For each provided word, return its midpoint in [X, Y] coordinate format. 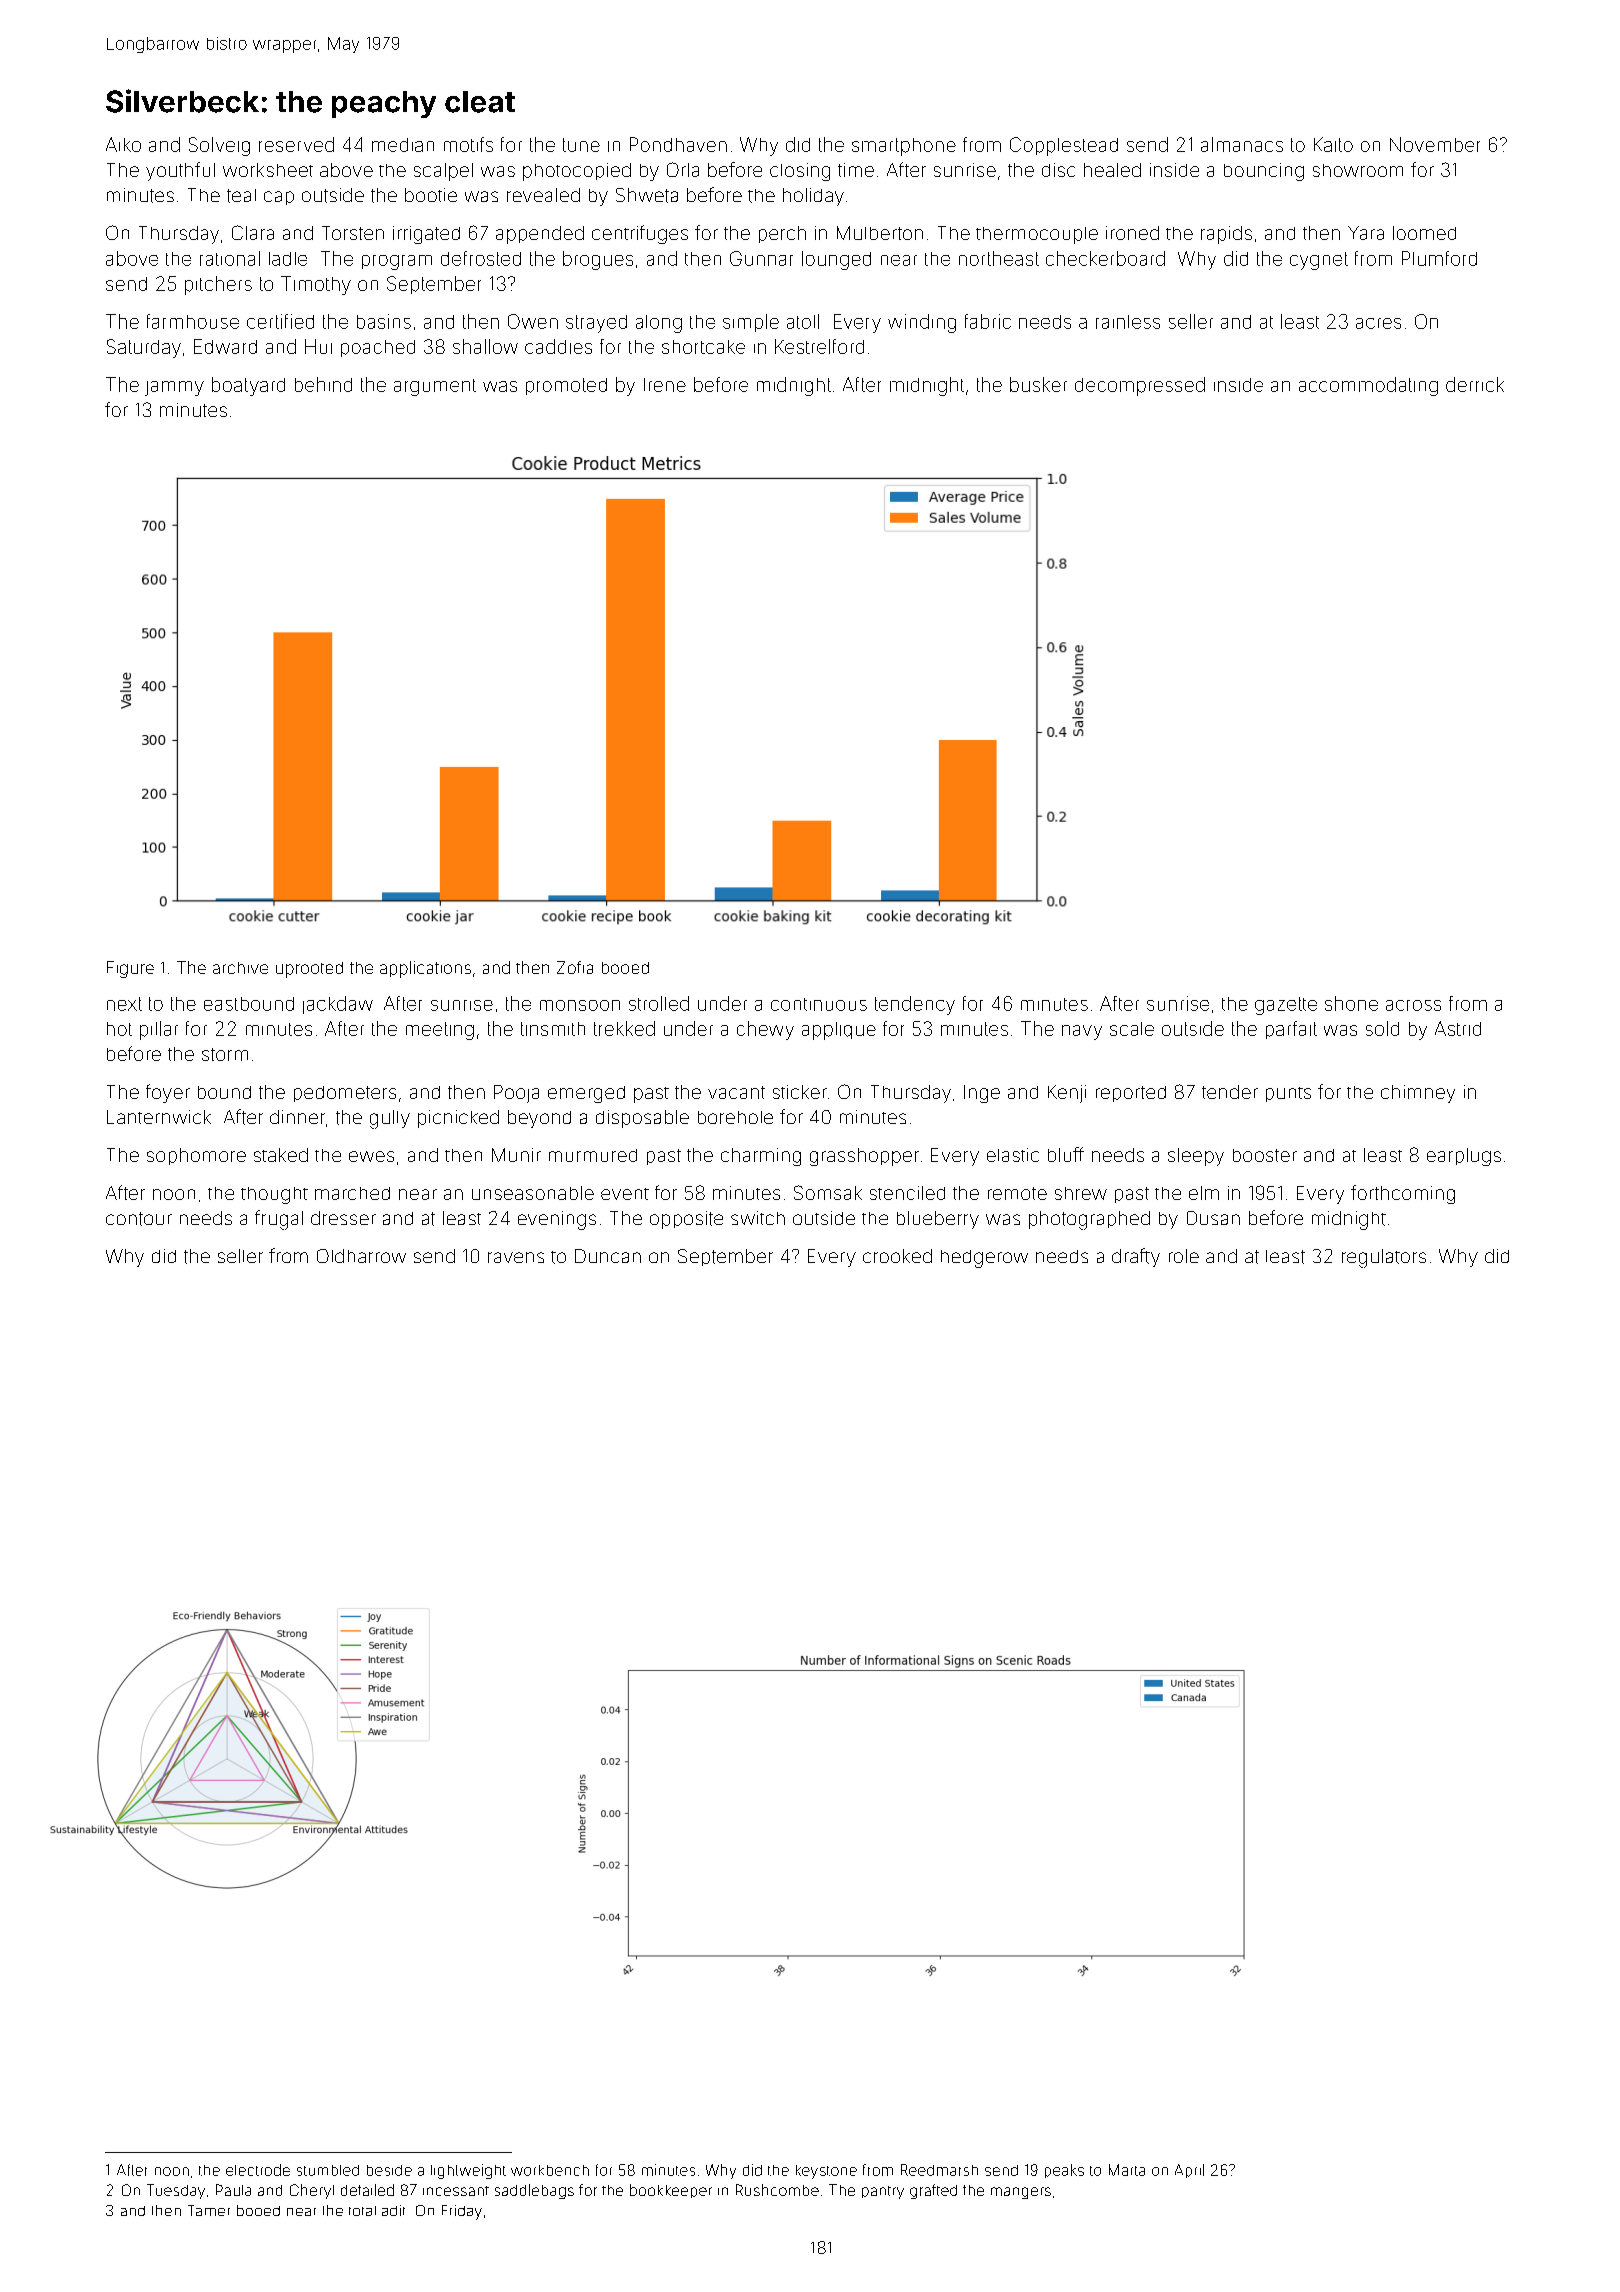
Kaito [1333, 144]
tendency [915, 1005]
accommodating [1368, 386]
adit [393, 2210]
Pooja [516, 1094]
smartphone [904, 147]
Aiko [123, 144]
